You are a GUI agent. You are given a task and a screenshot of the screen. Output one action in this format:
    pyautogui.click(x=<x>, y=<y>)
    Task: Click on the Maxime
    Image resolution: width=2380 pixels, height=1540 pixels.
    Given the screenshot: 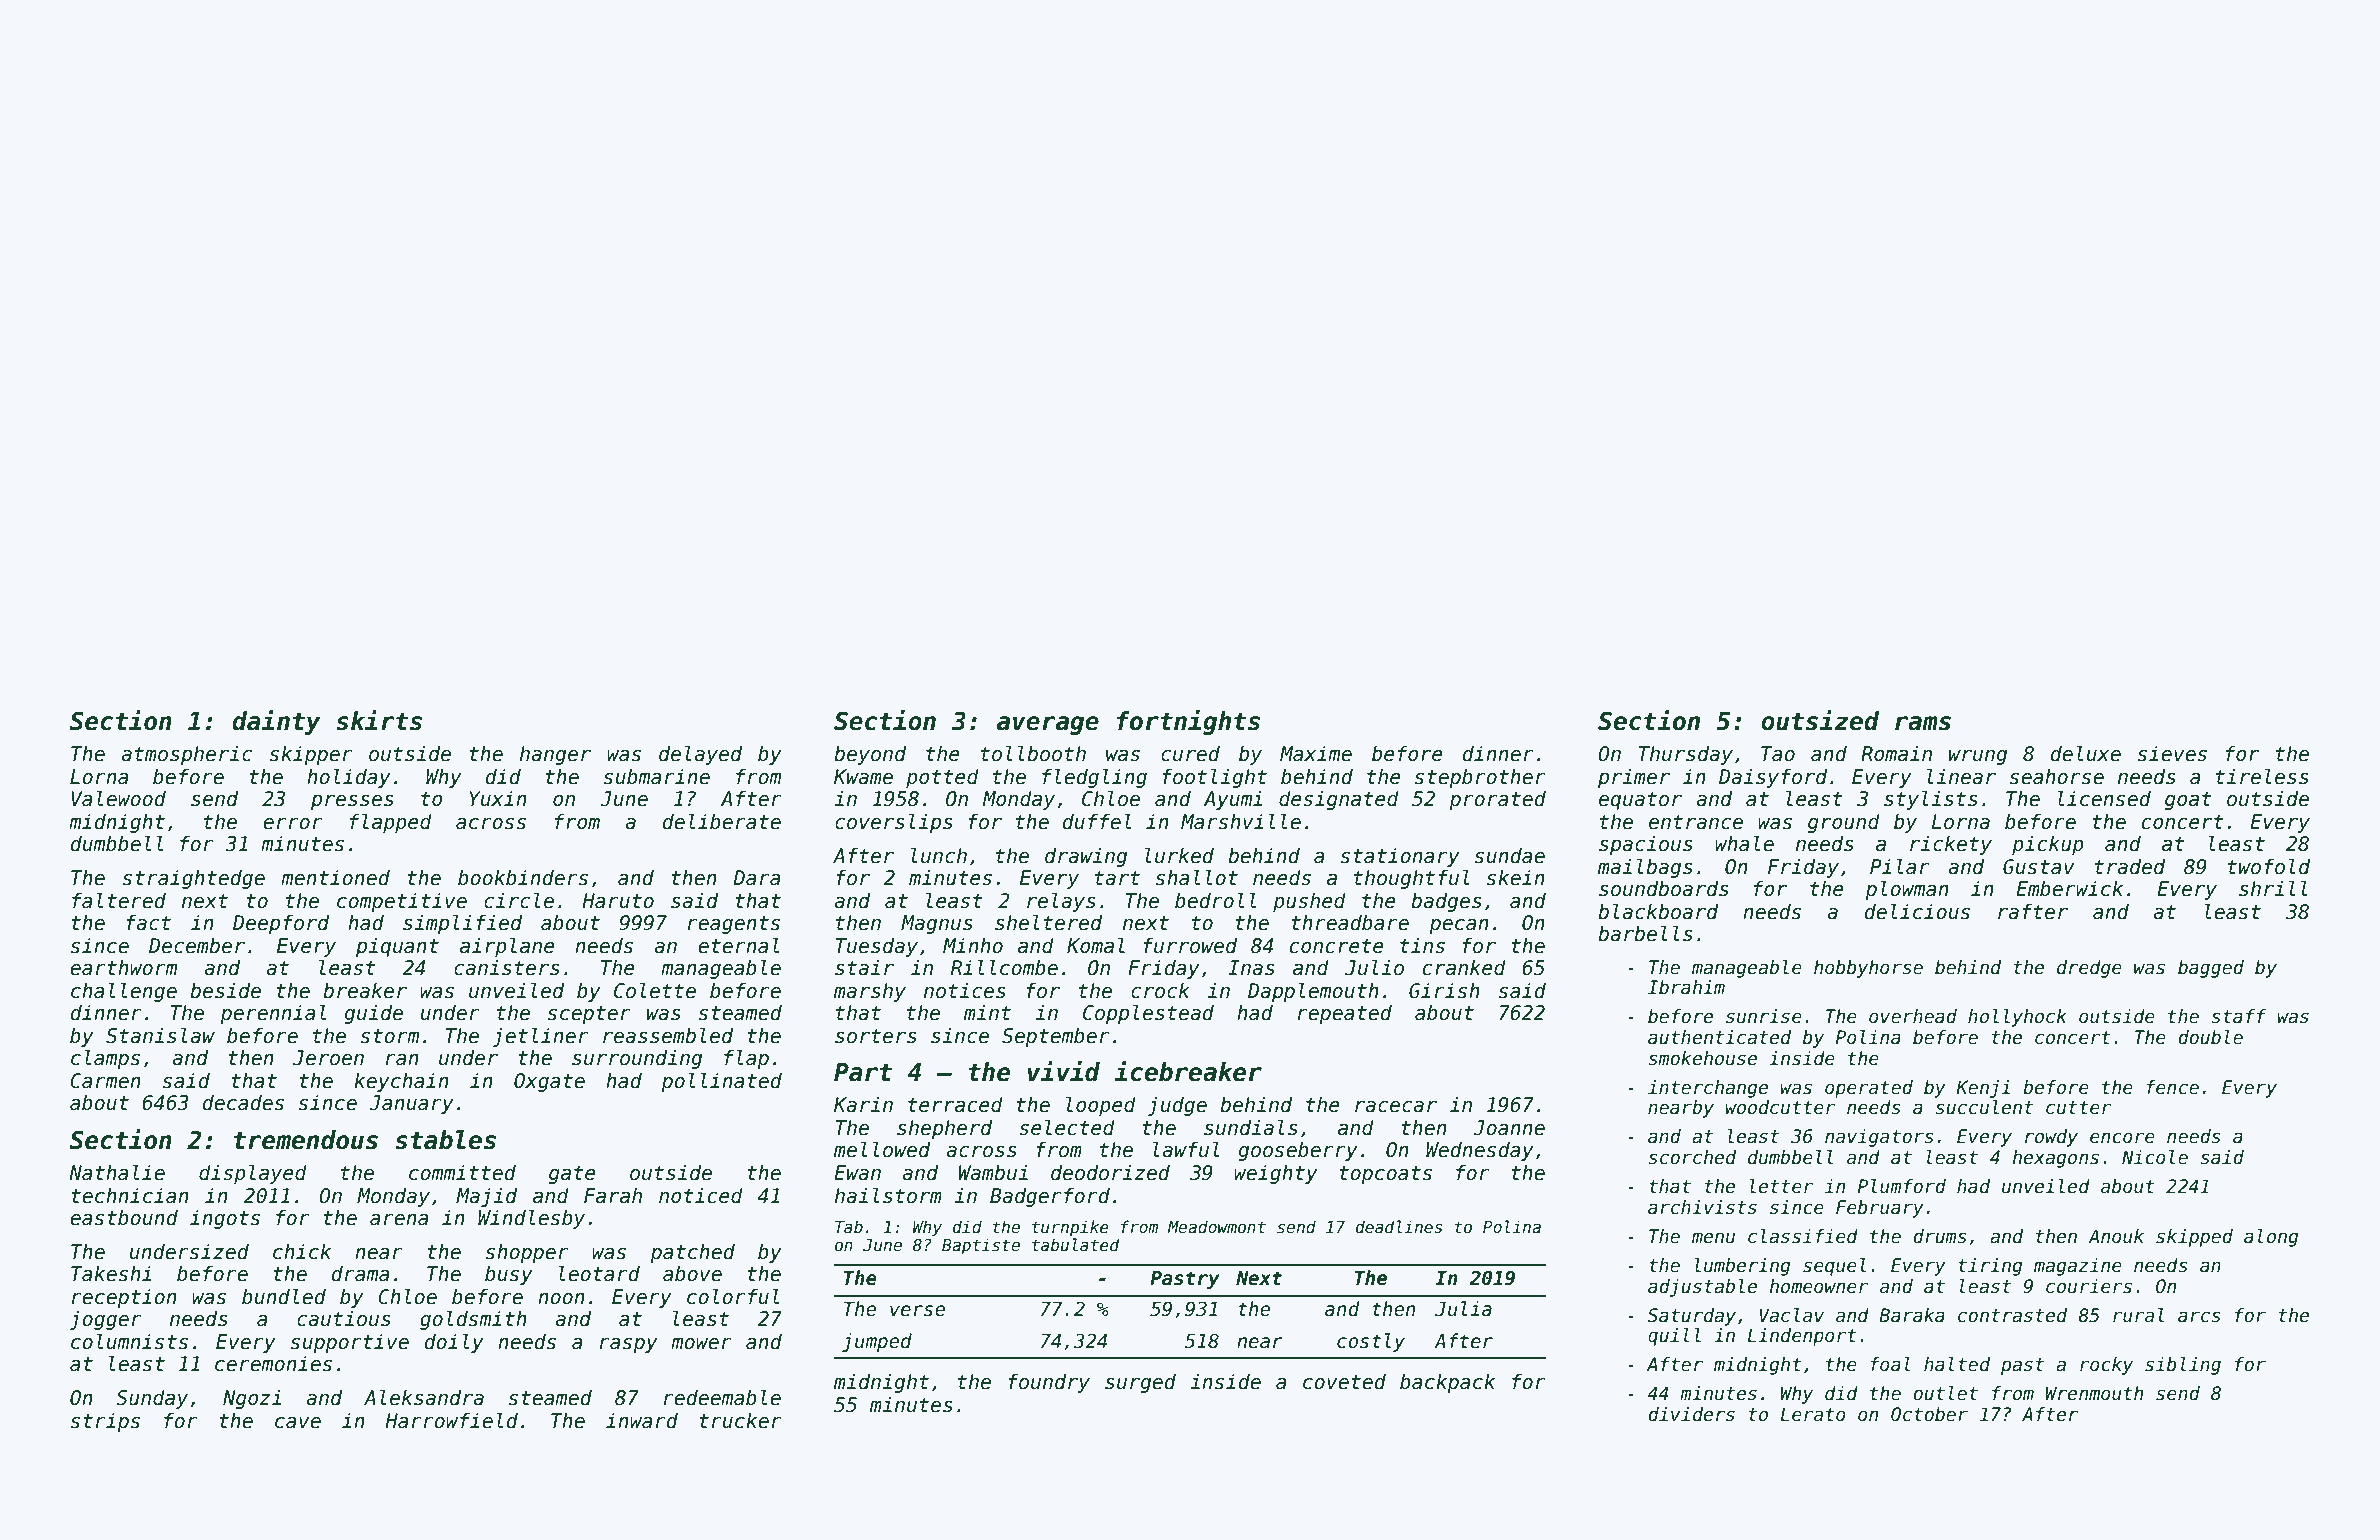 What is the action you would take?
    pyautogui.click(x=1316, y=753)
